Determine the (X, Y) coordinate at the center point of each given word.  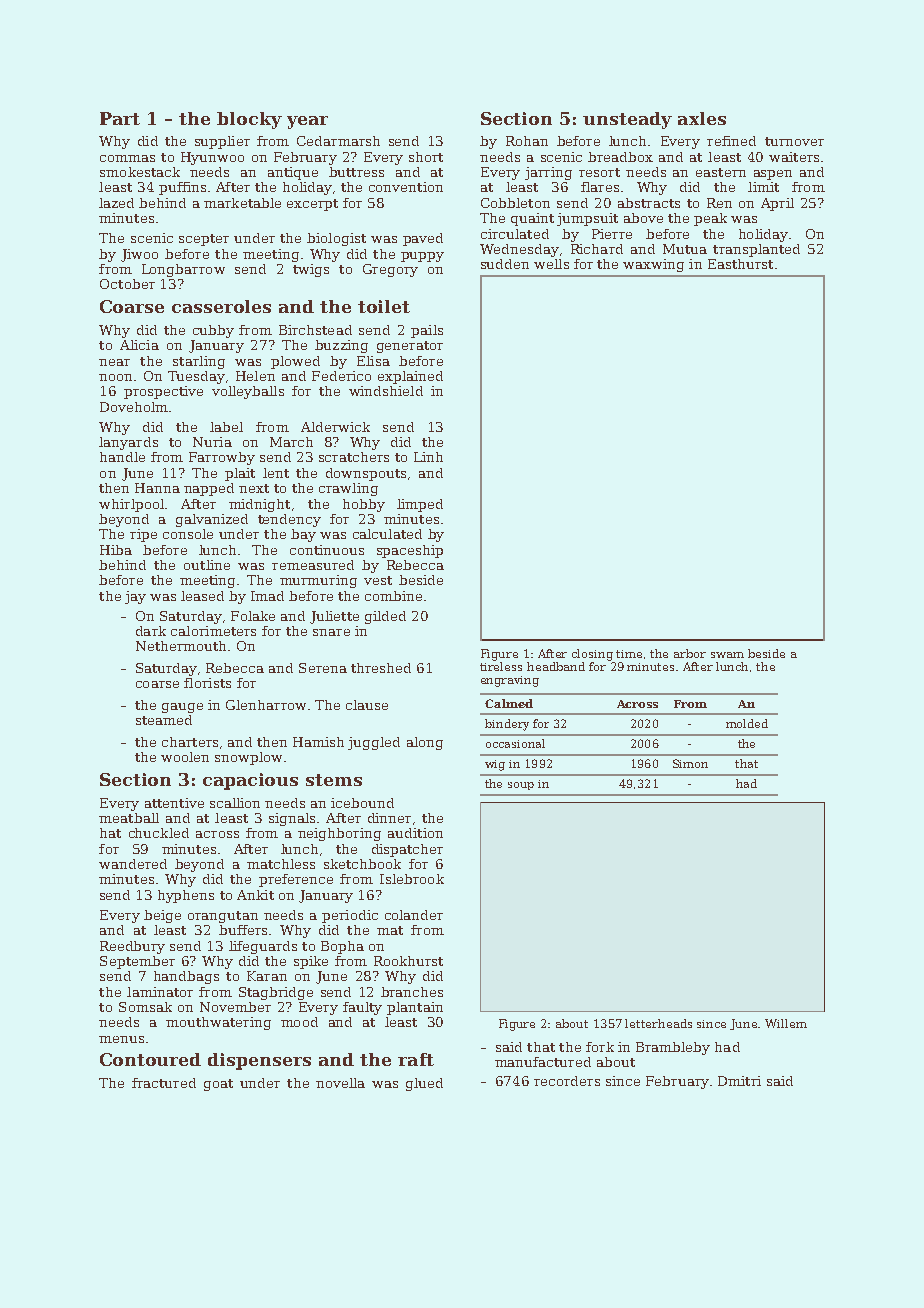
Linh (428, 457)
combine (393, 596)
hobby (364, 505)
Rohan (527, 141)
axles (702, 118)
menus (121, 1039)
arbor (690, 653)
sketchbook (362, 864)
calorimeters (213, 631)
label (226, 427)
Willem (786, 1023)
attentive (174, 803)
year (307, 122)
